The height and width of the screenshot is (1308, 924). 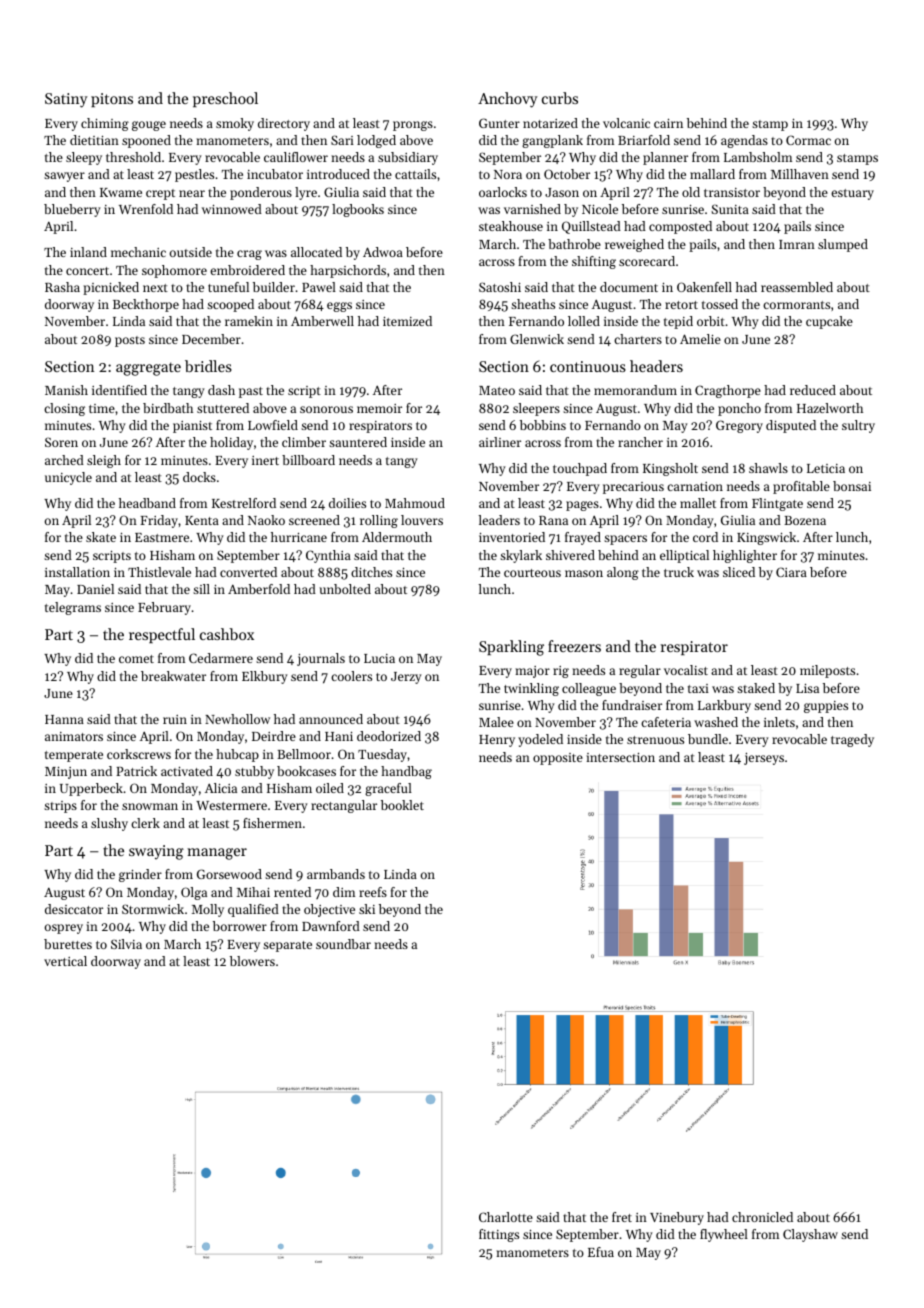 What do you see at coordinates (66, 100) in the screenshot?
I see `Satiny` at bounding box center [66, 100].
